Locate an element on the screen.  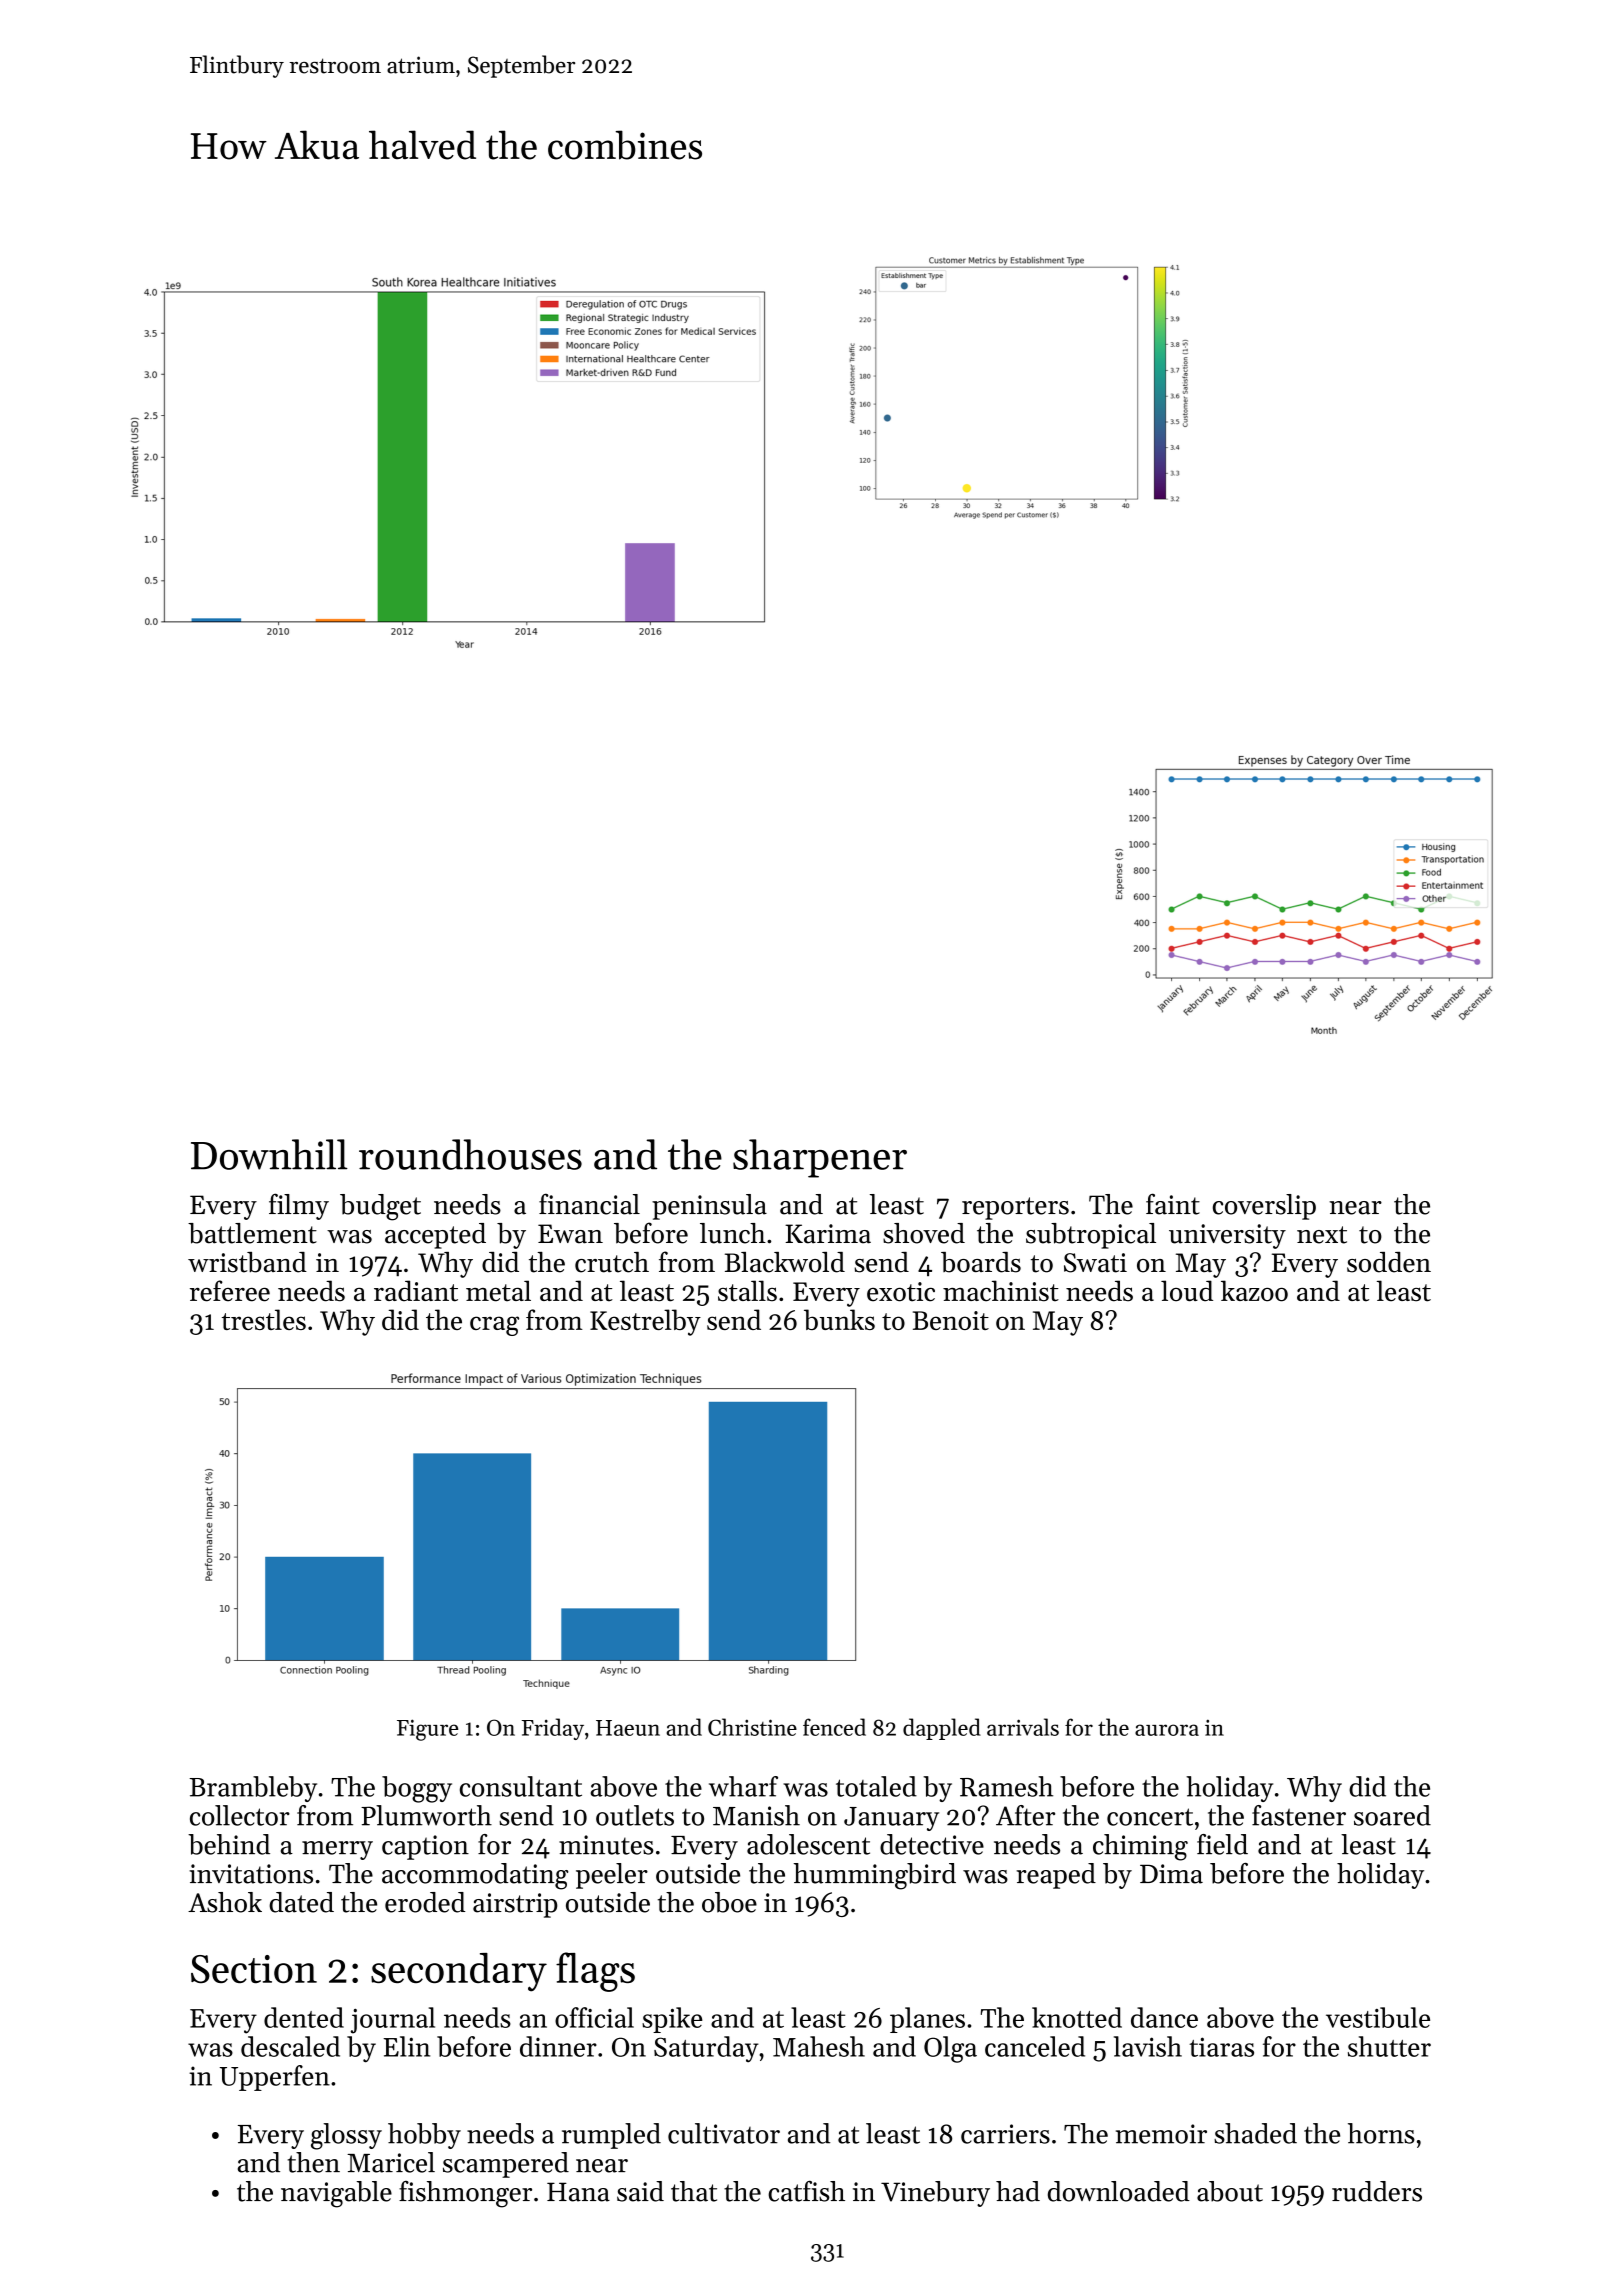
Elin is located at coordinates (406, 2046).
